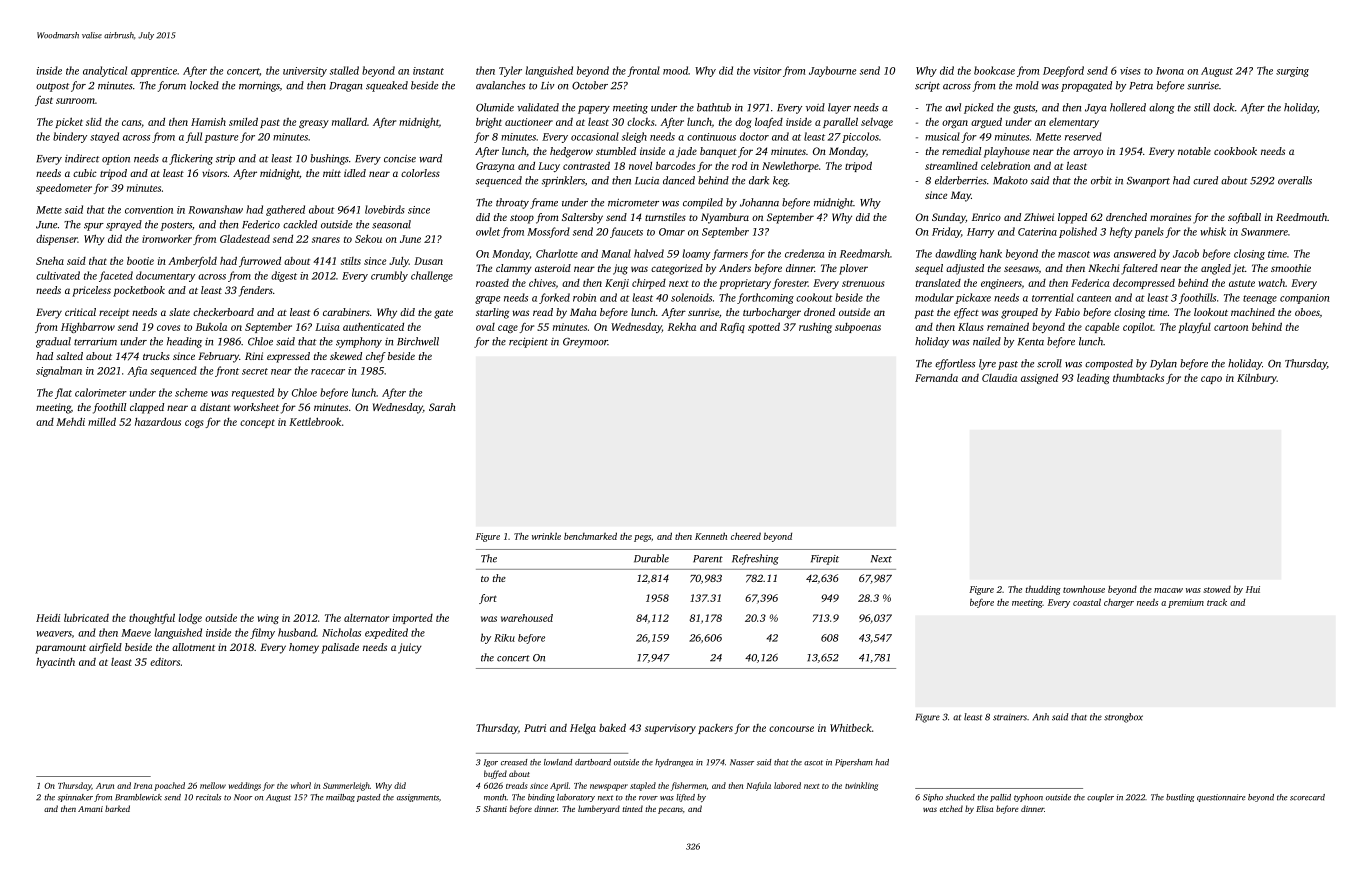 This document has height=887, width=1372. I want to click on baked, so click(612, 727).
